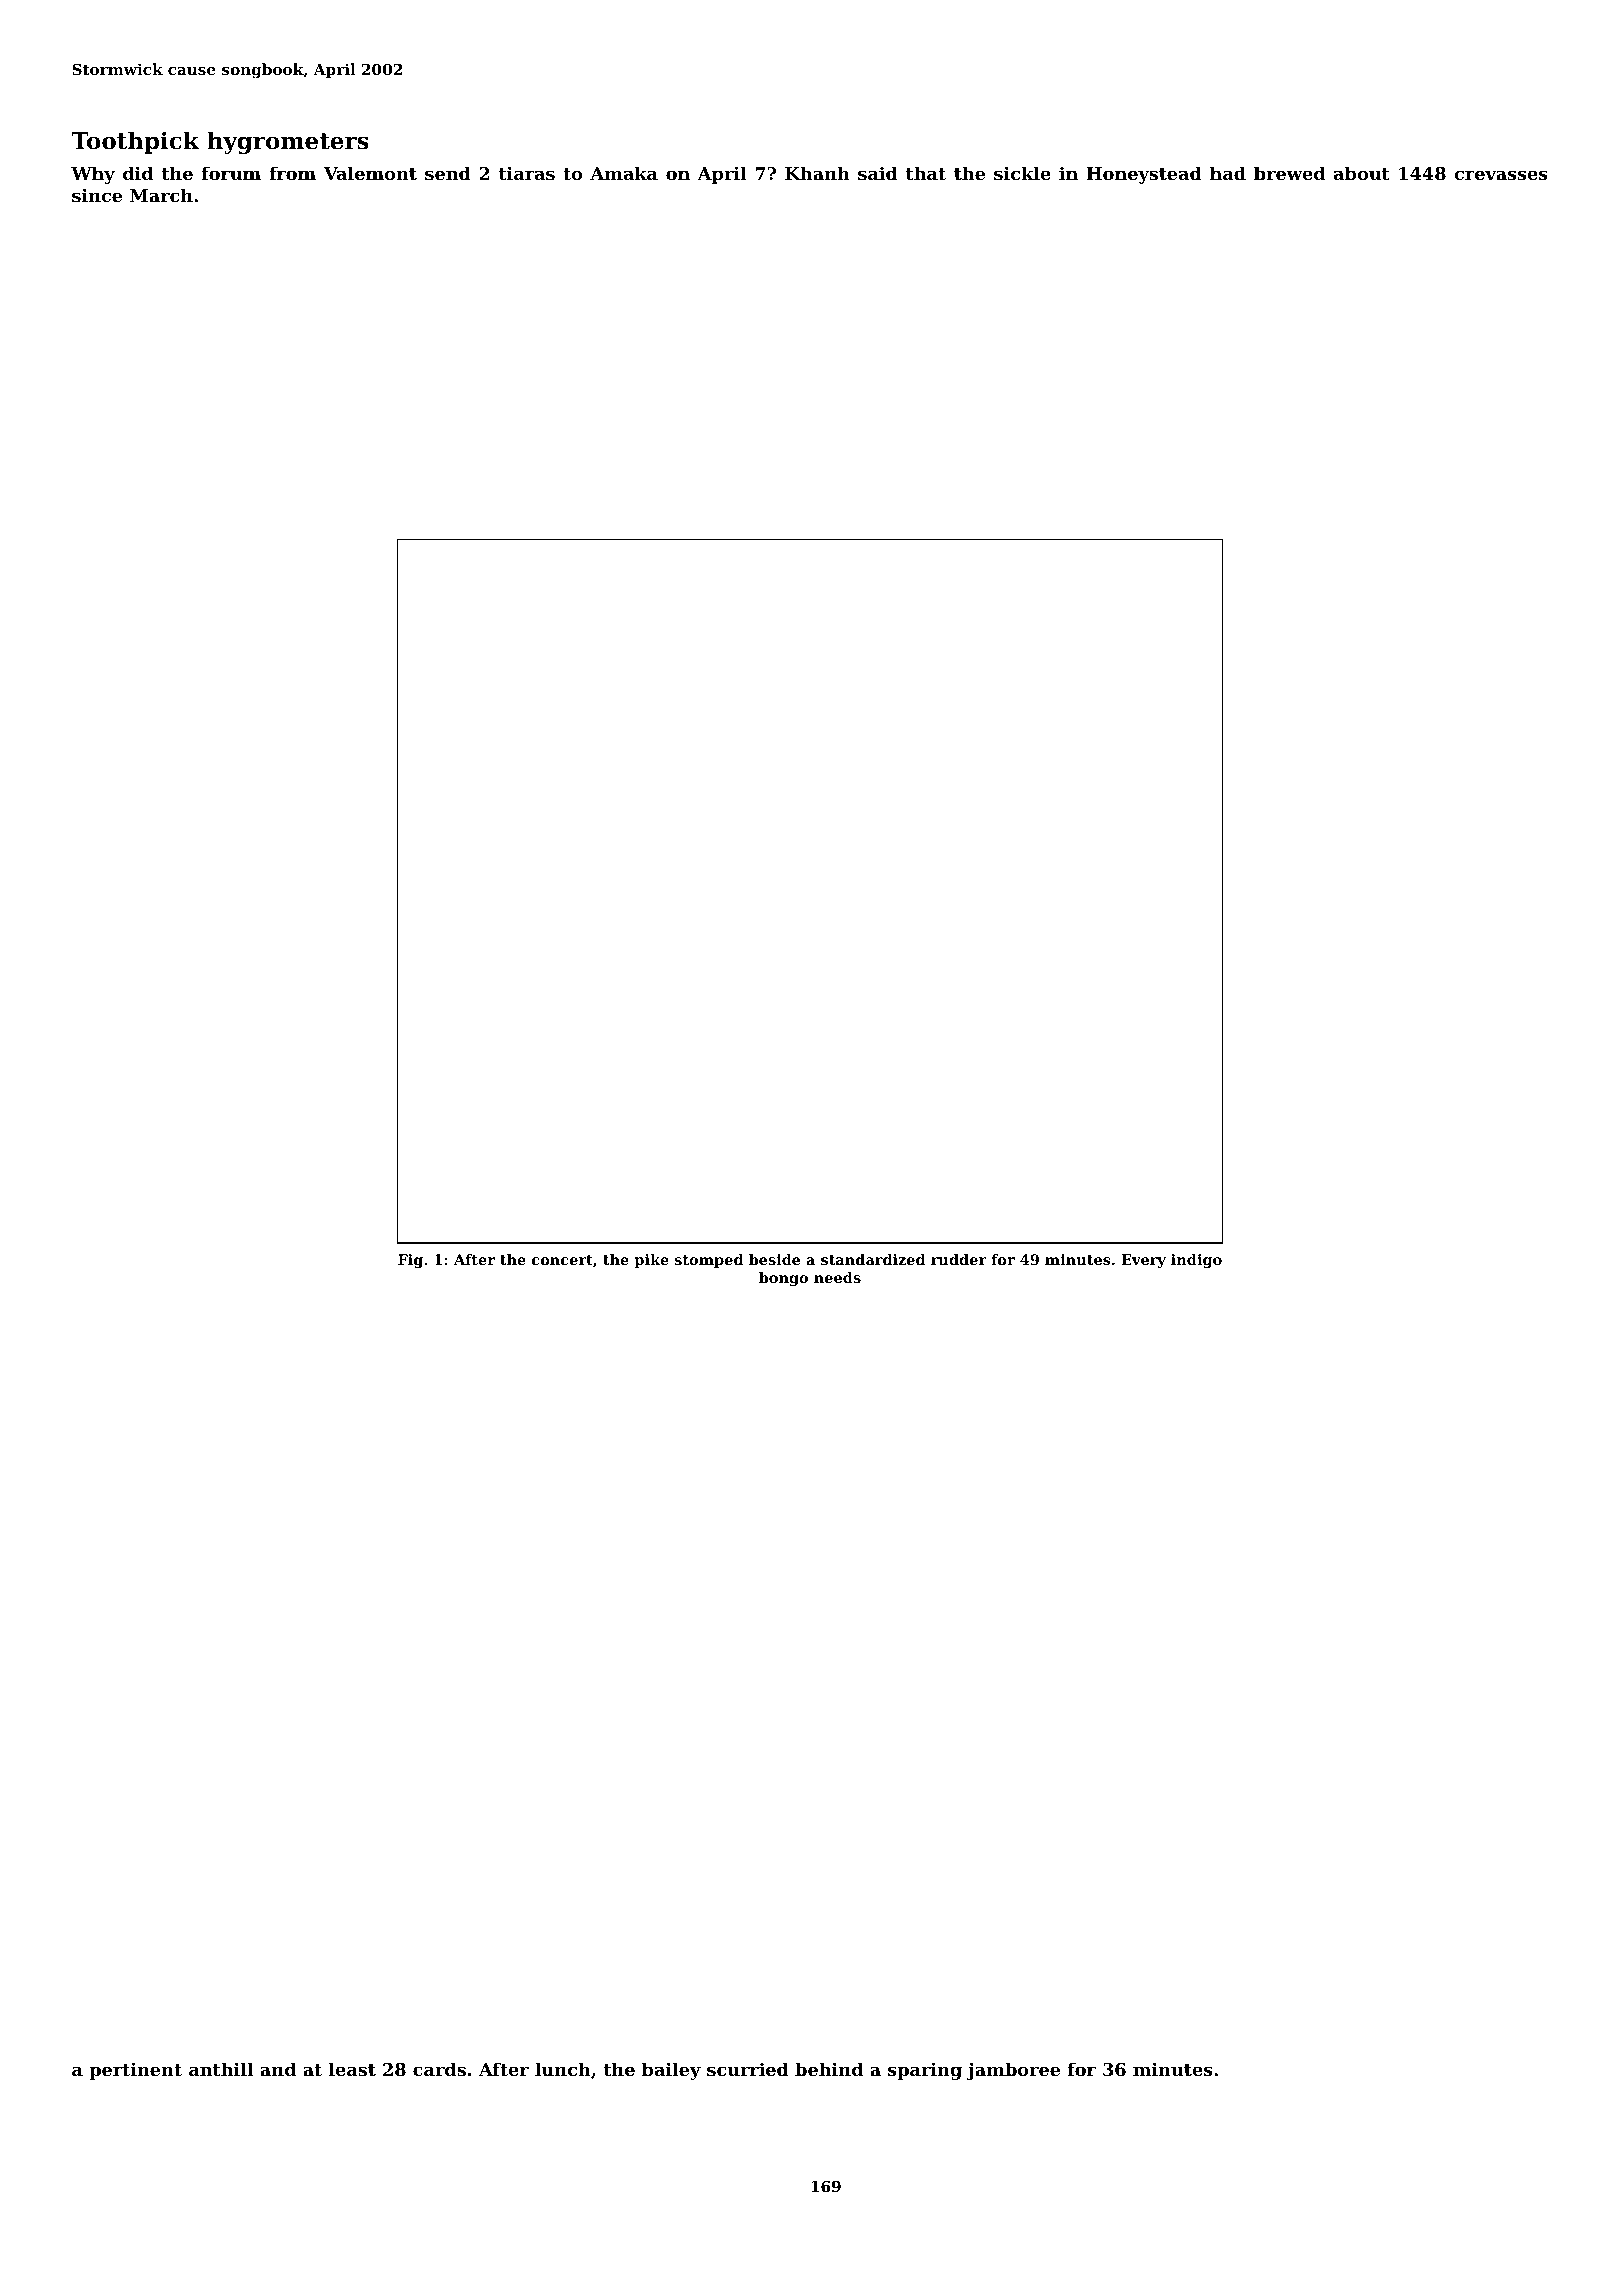 The width and height of the page is (1620, 2292). Describe the element at coordinates (410, 1261) in the page. I see `Fig` at that location.
